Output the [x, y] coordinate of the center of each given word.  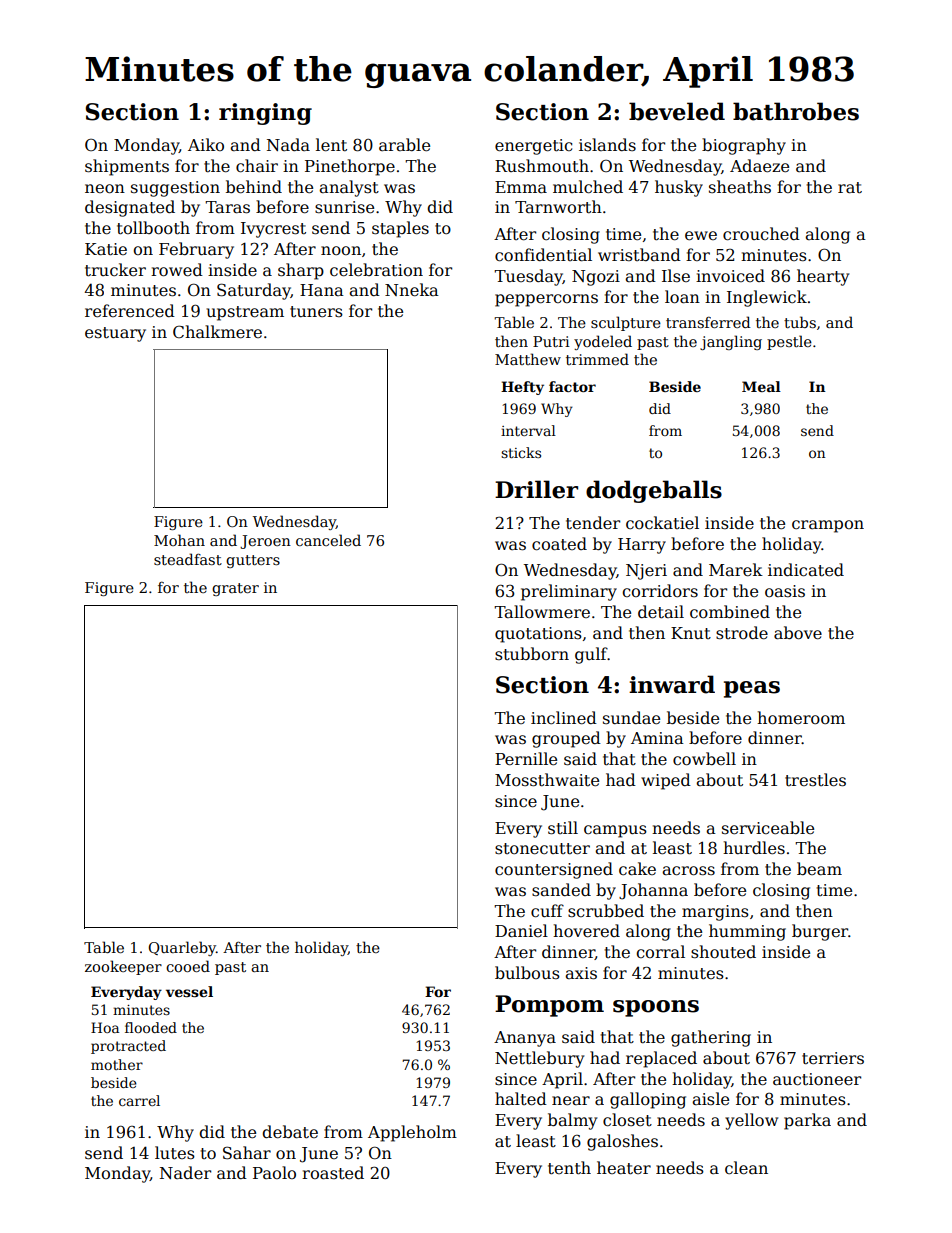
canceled [328, 540]
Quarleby [182, 948]
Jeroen [265, 542]
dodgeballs [654, 491]
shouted [723, 952]
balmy [572, 1121]
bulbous [527, 972]
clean [746, 1168]
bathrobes [796, 111]
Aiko [206, 144]
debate [290, 1132]
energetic [533, 147]
